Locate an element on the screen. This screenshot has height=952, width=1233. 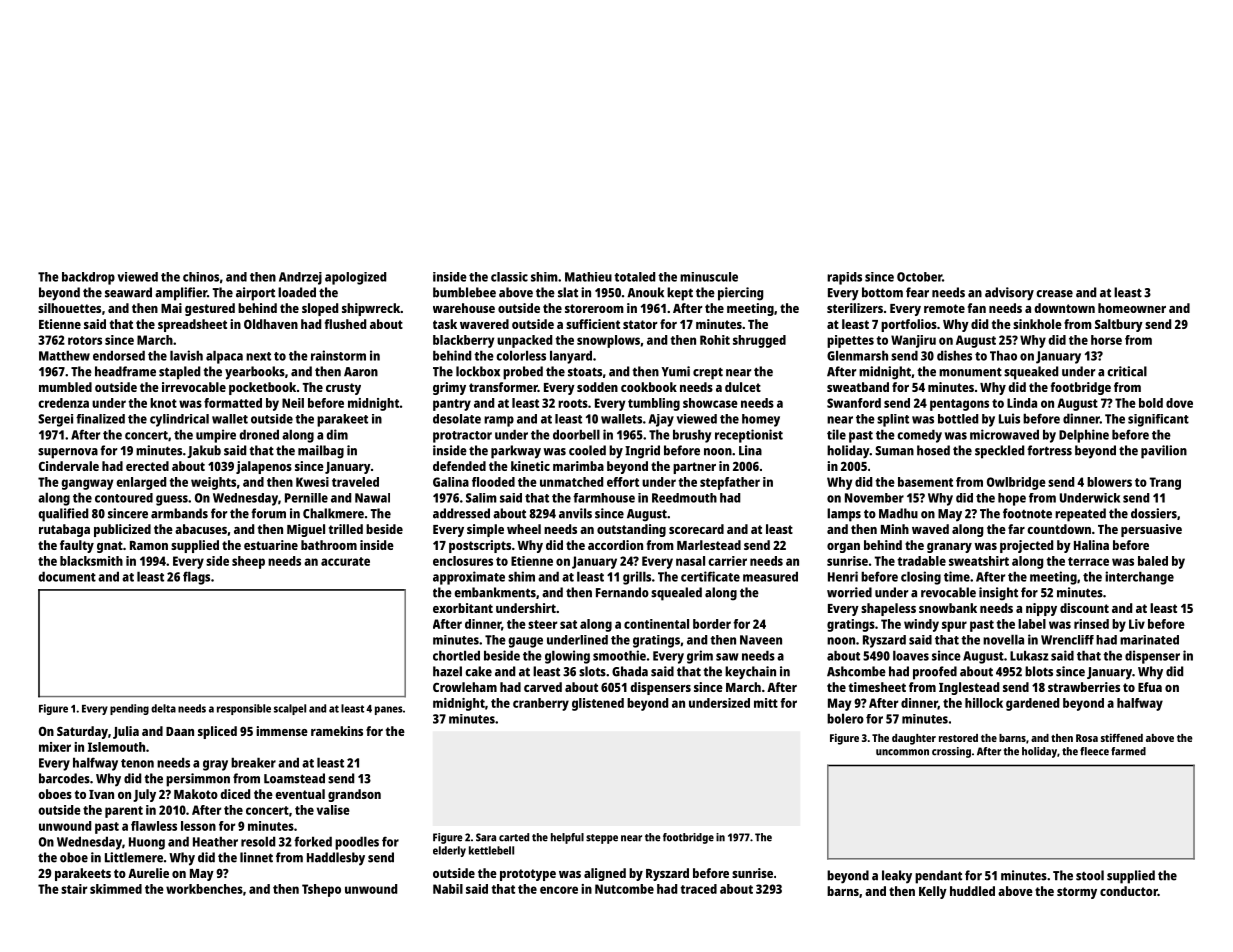
stair is located at coordinates (74, 889).
